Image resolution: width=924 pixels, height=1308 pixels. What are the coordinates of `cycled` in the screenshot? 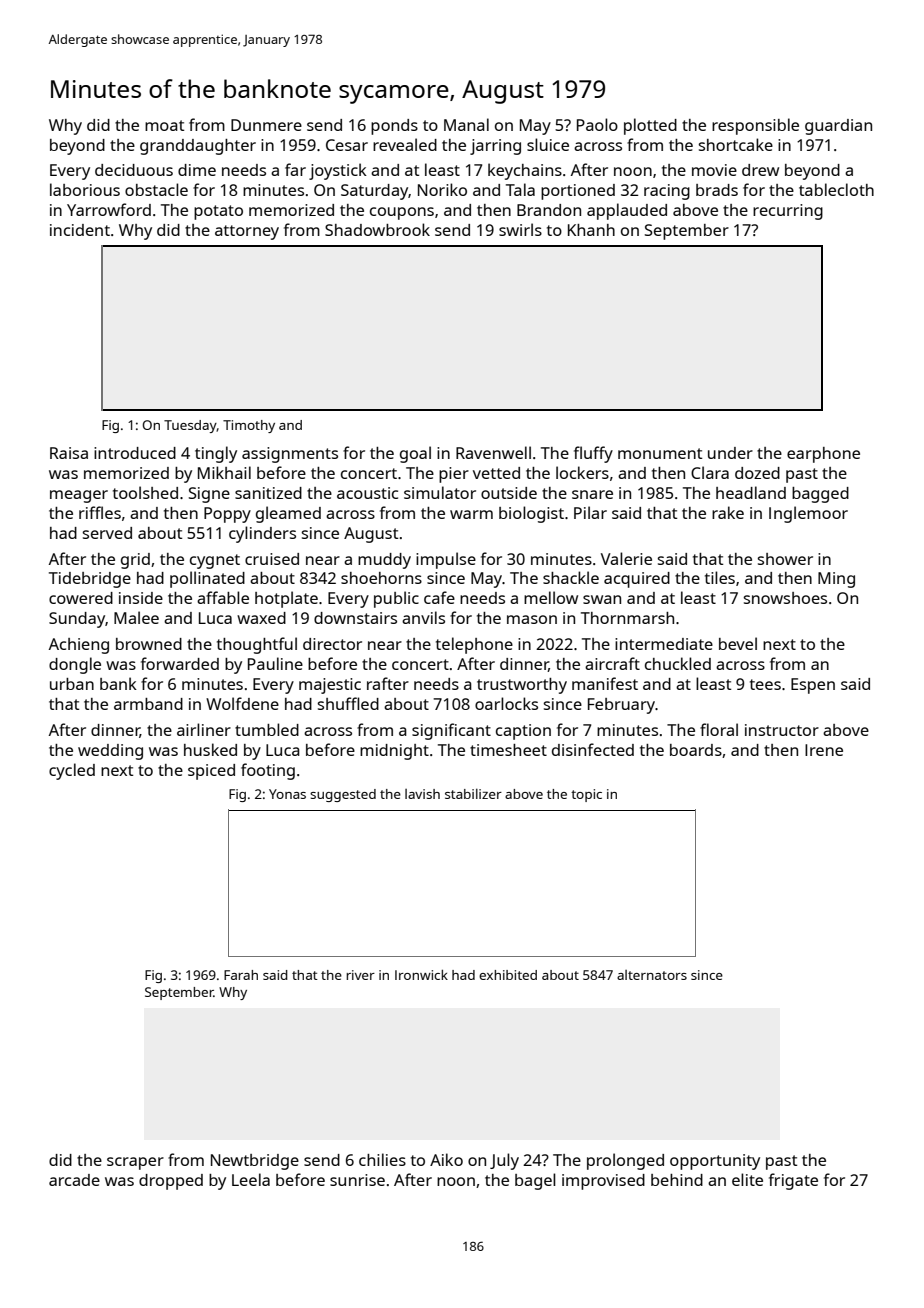 It's located at (72, 771).
